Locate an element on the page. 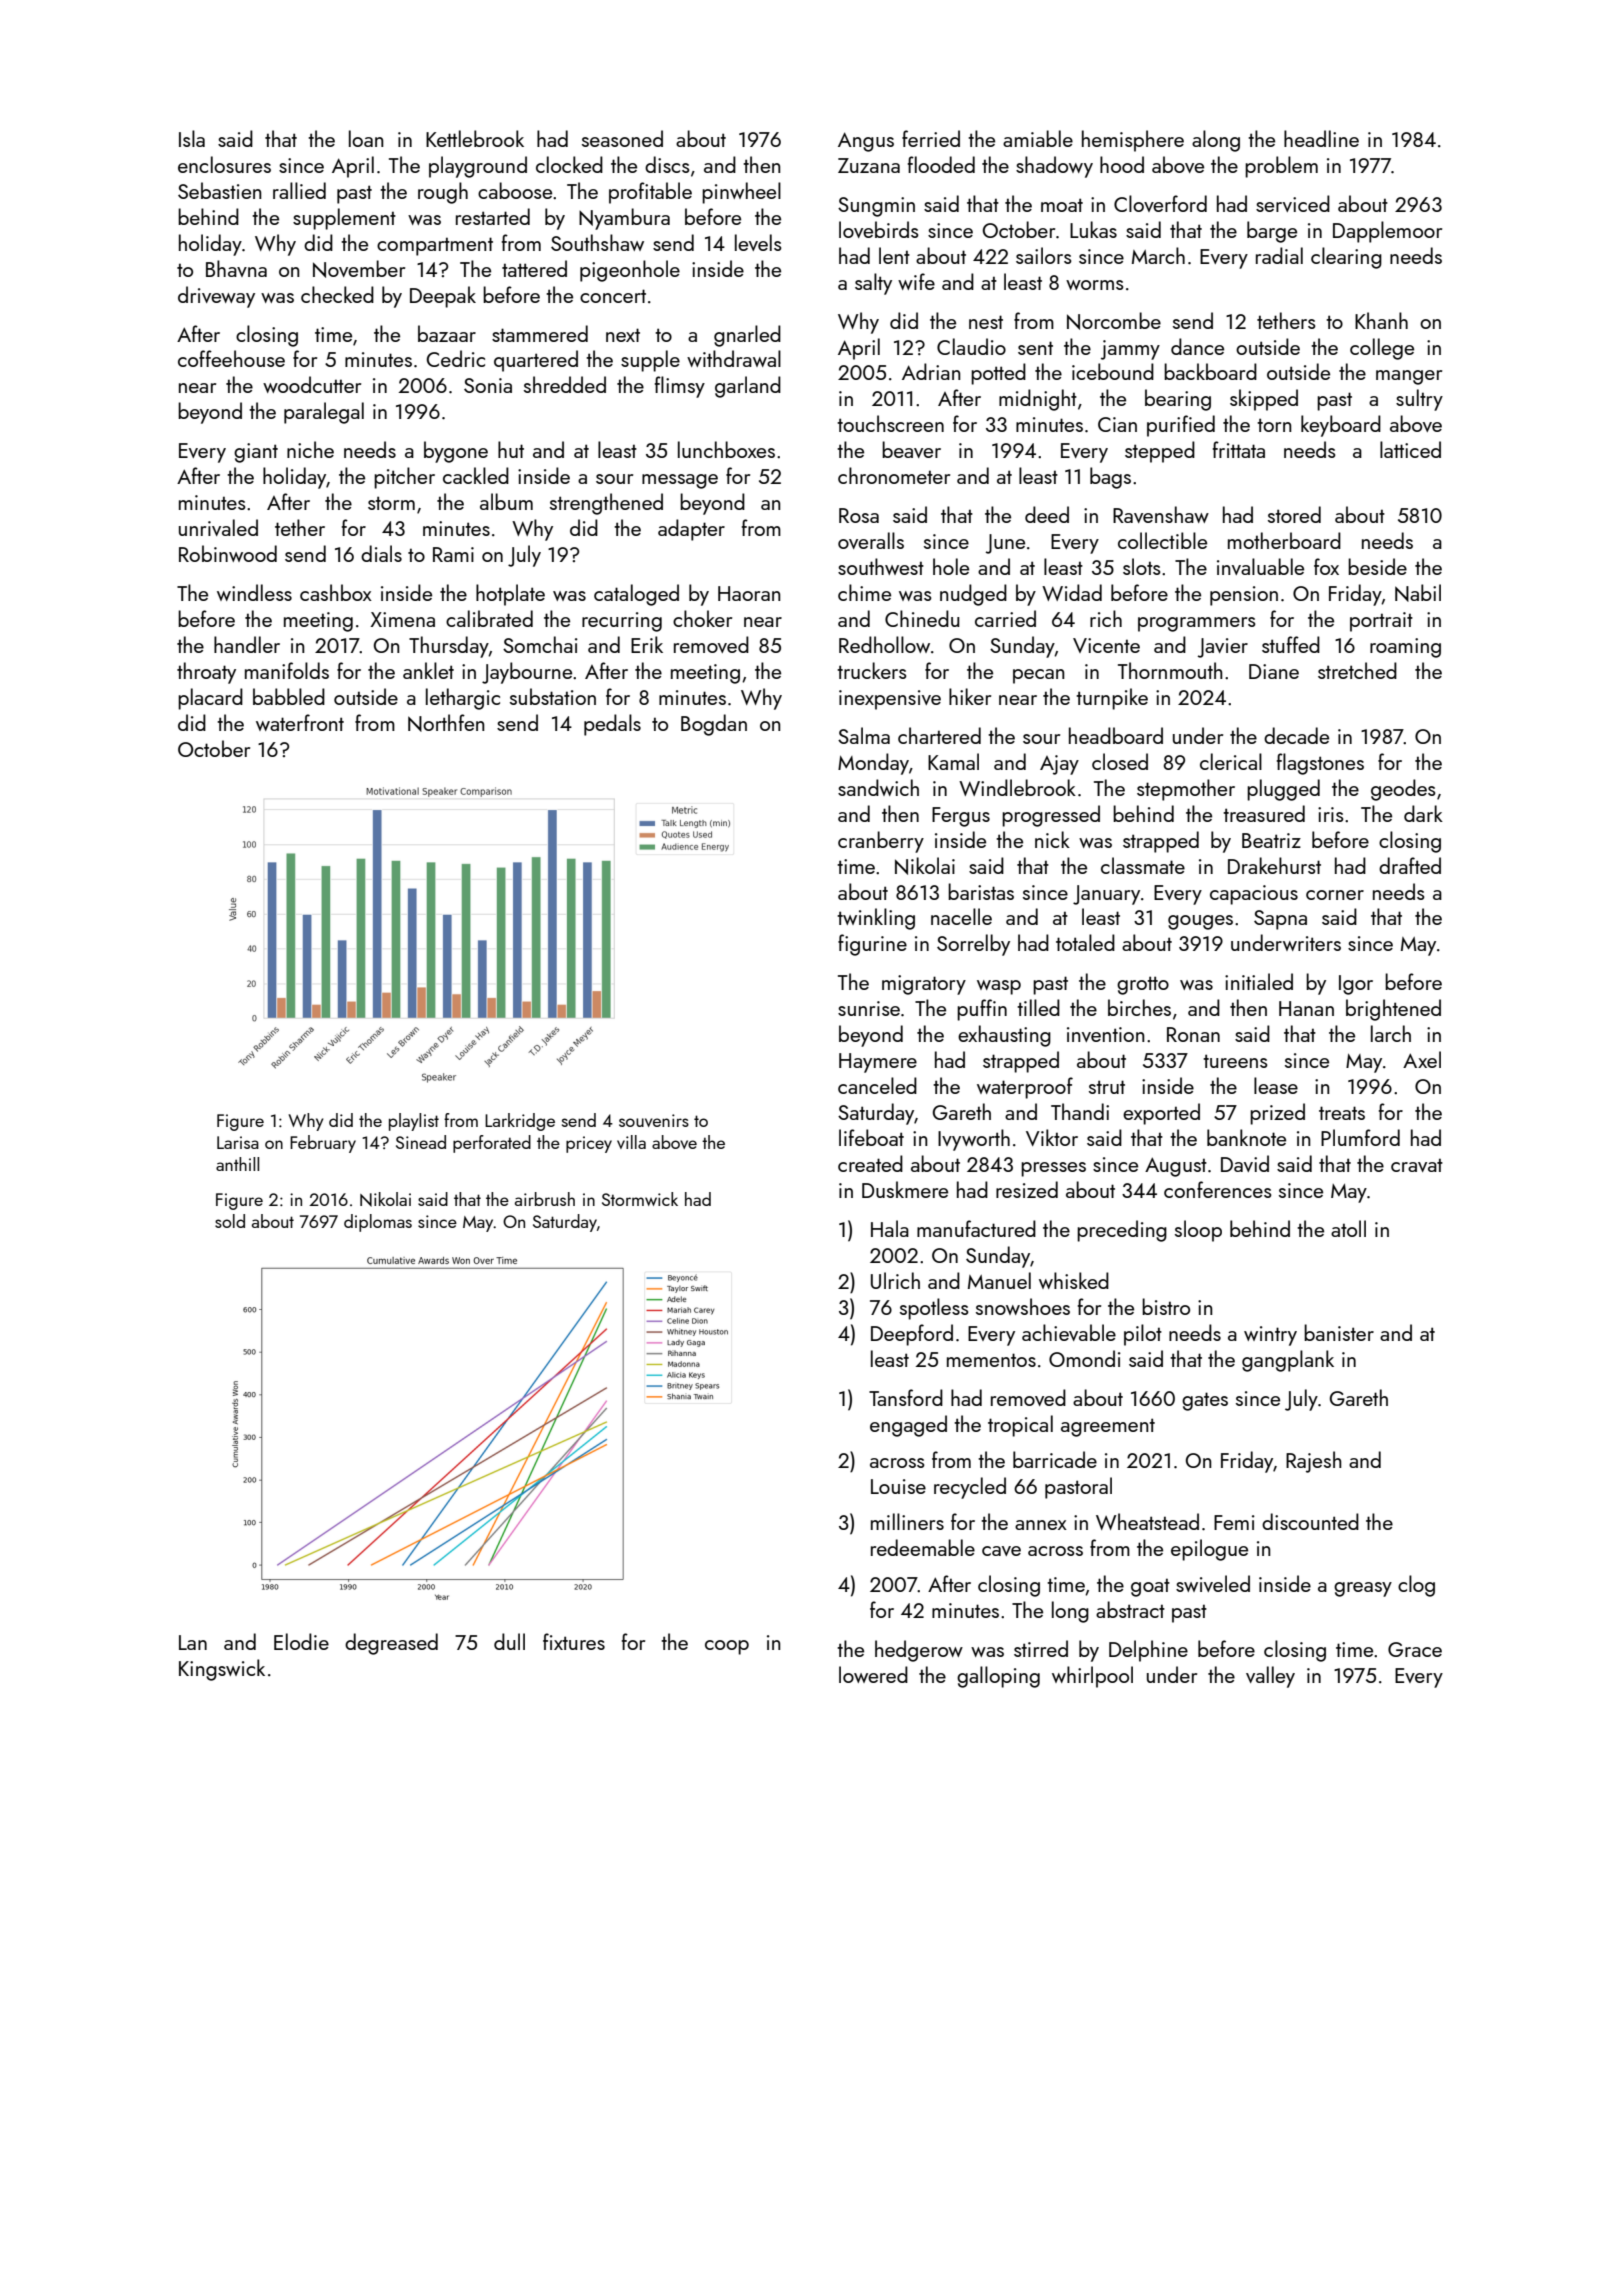 This image has width=1620, height=2292. loan is located at coordinates (366, 138).
